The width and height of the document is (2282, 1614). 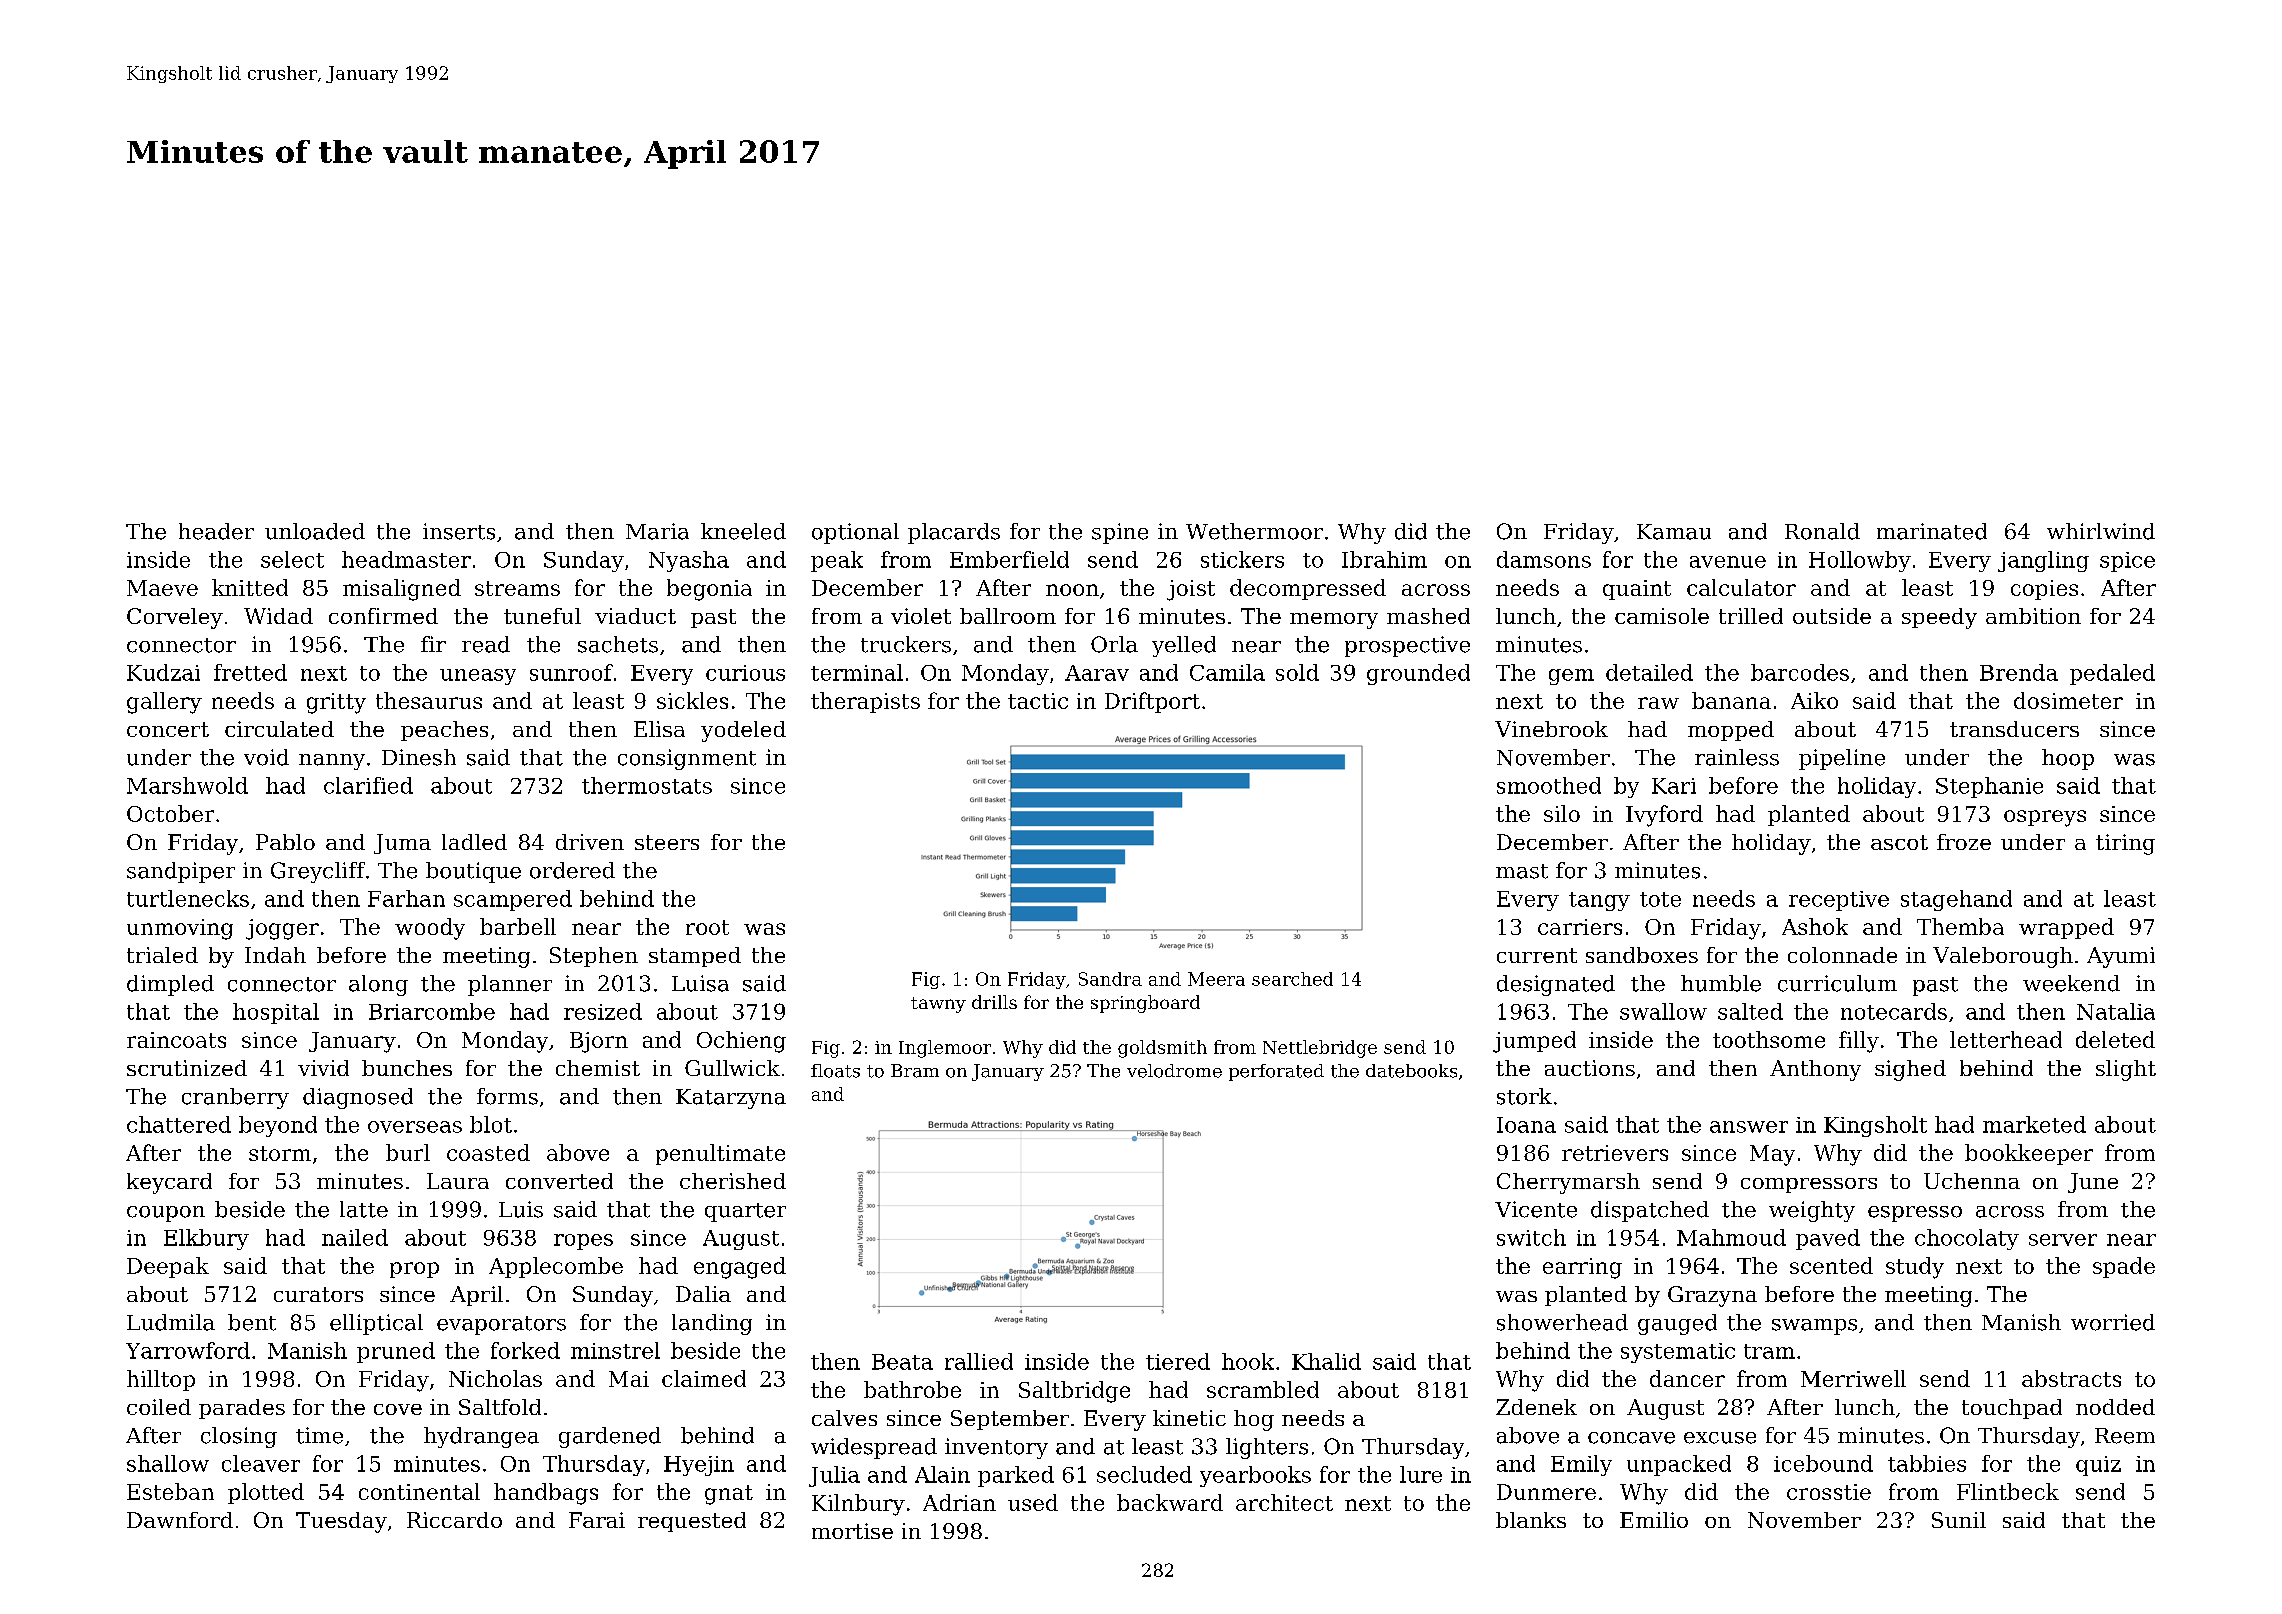 I want to click on Bram, so click(x=915, y=1071).
